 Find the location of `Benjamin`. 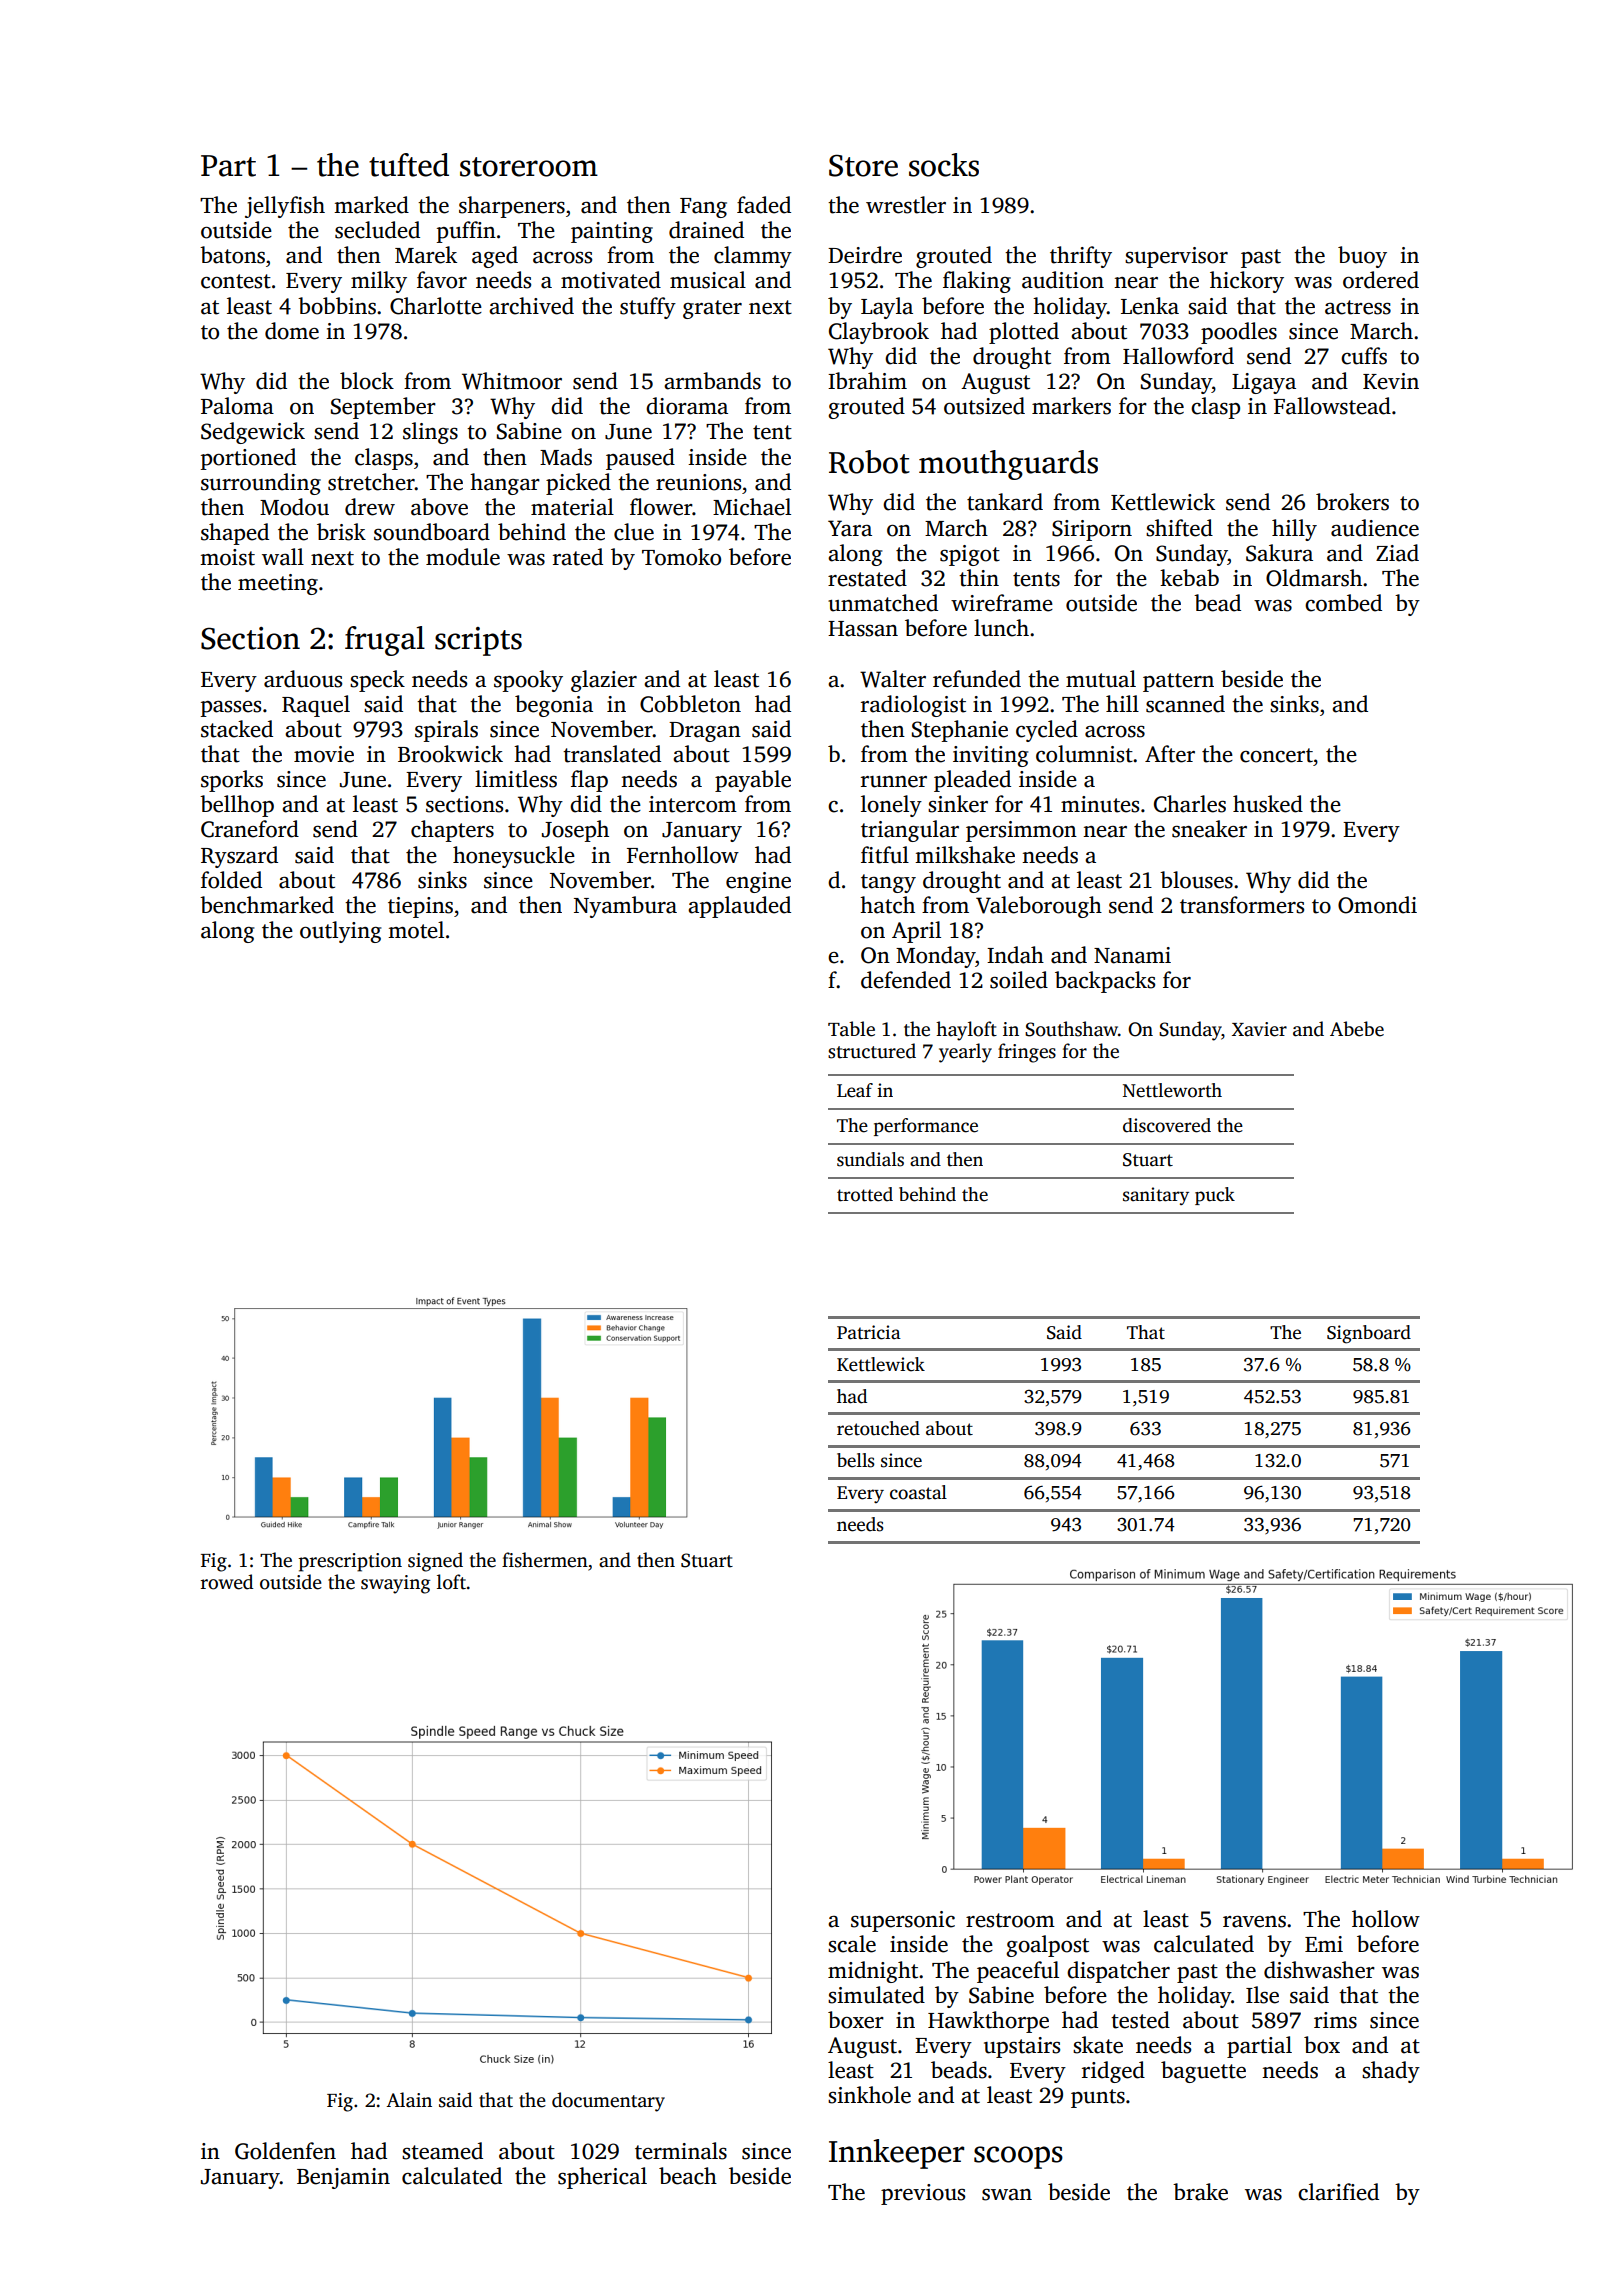

Benjamin is located at coordinates (343, 2178).
